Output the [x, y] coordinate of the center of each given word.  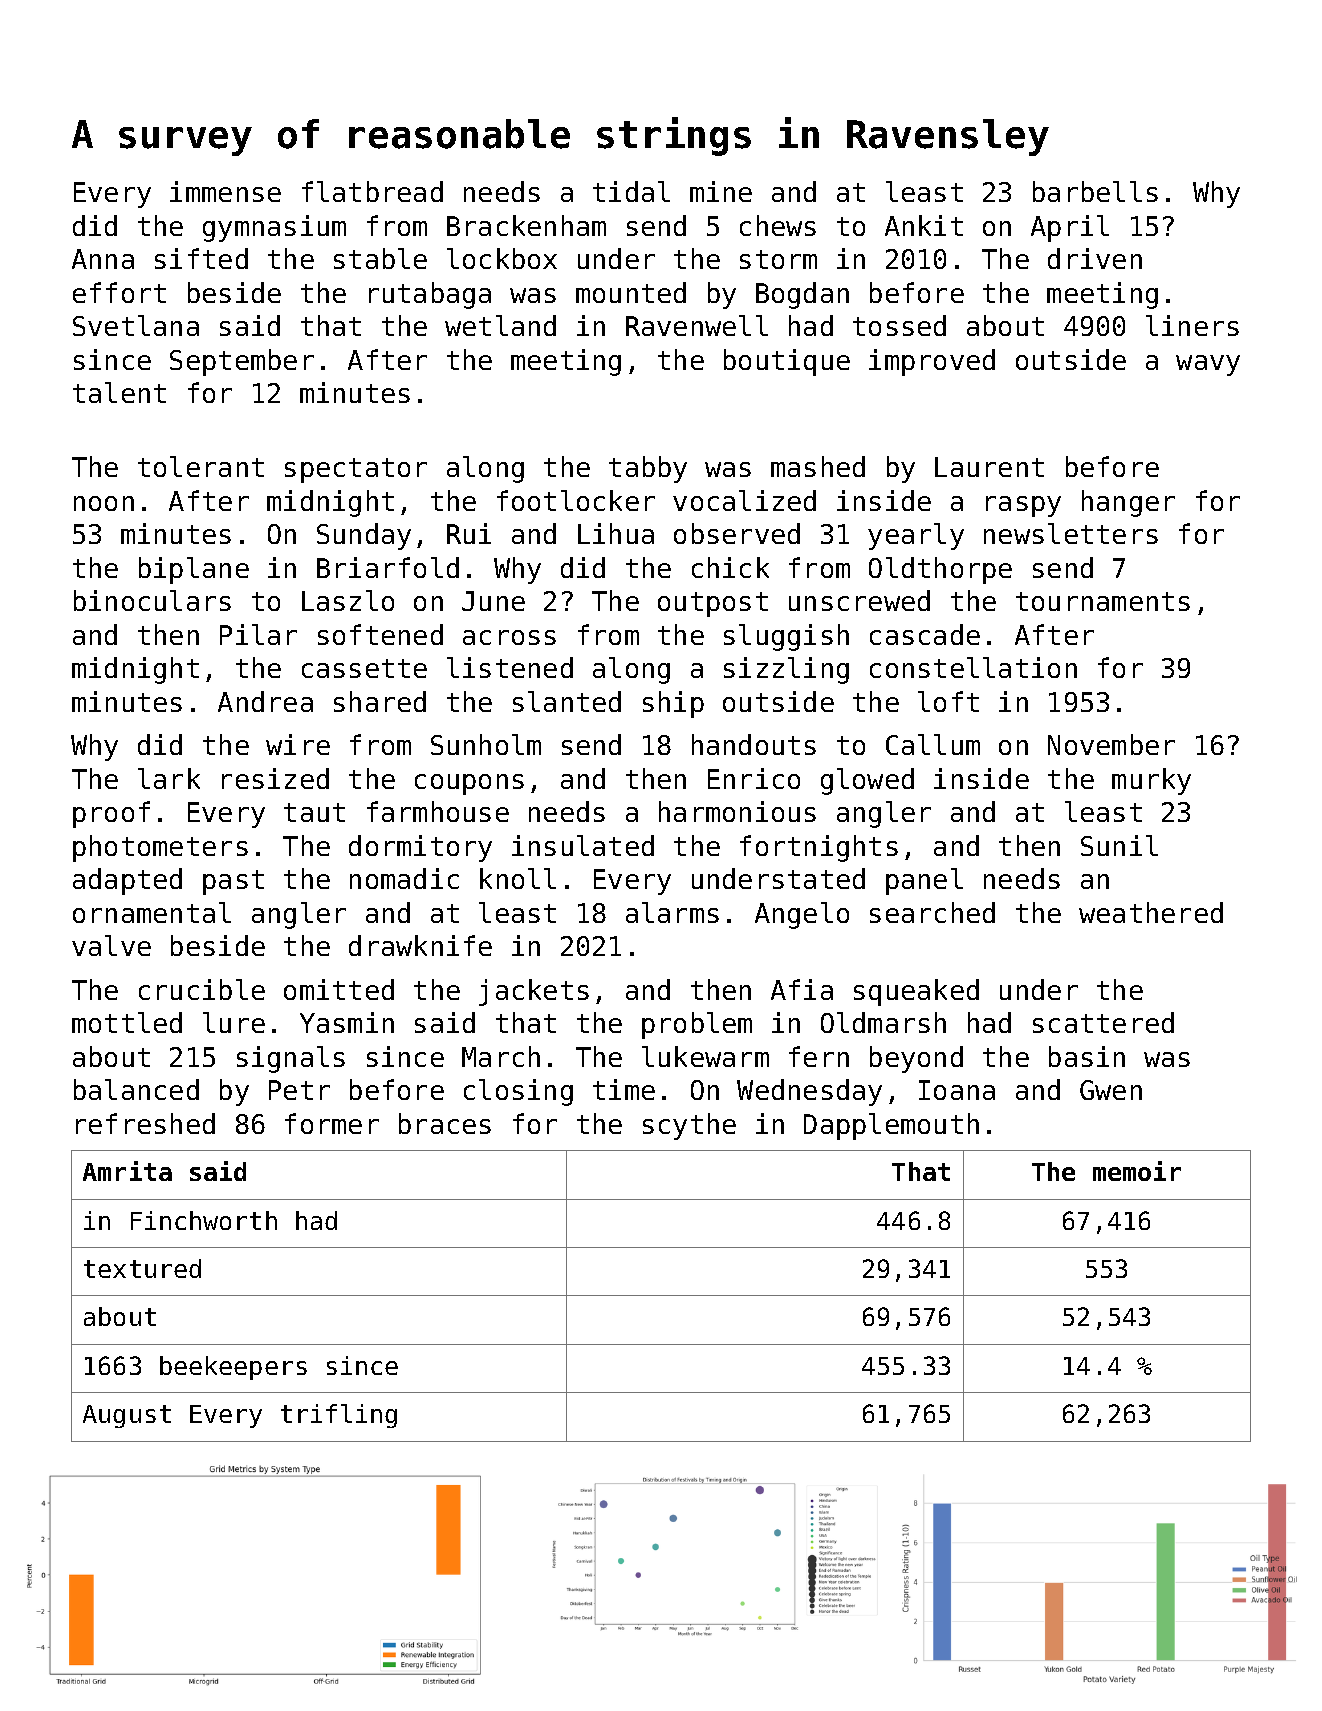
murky [1151, 781]
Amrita [127, 1171]
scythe [689, 1126]
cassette [364, 668]
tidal [631, 191]
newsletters [1071, 533]
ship [673, 704]
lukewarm [705, 1056]
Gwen [1111, 1090]
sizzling [786, 670]
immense [225, 191]
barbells [1095, 191]
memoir [1137, 1171]
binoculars [152, 600]
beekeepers [233, 1368]
